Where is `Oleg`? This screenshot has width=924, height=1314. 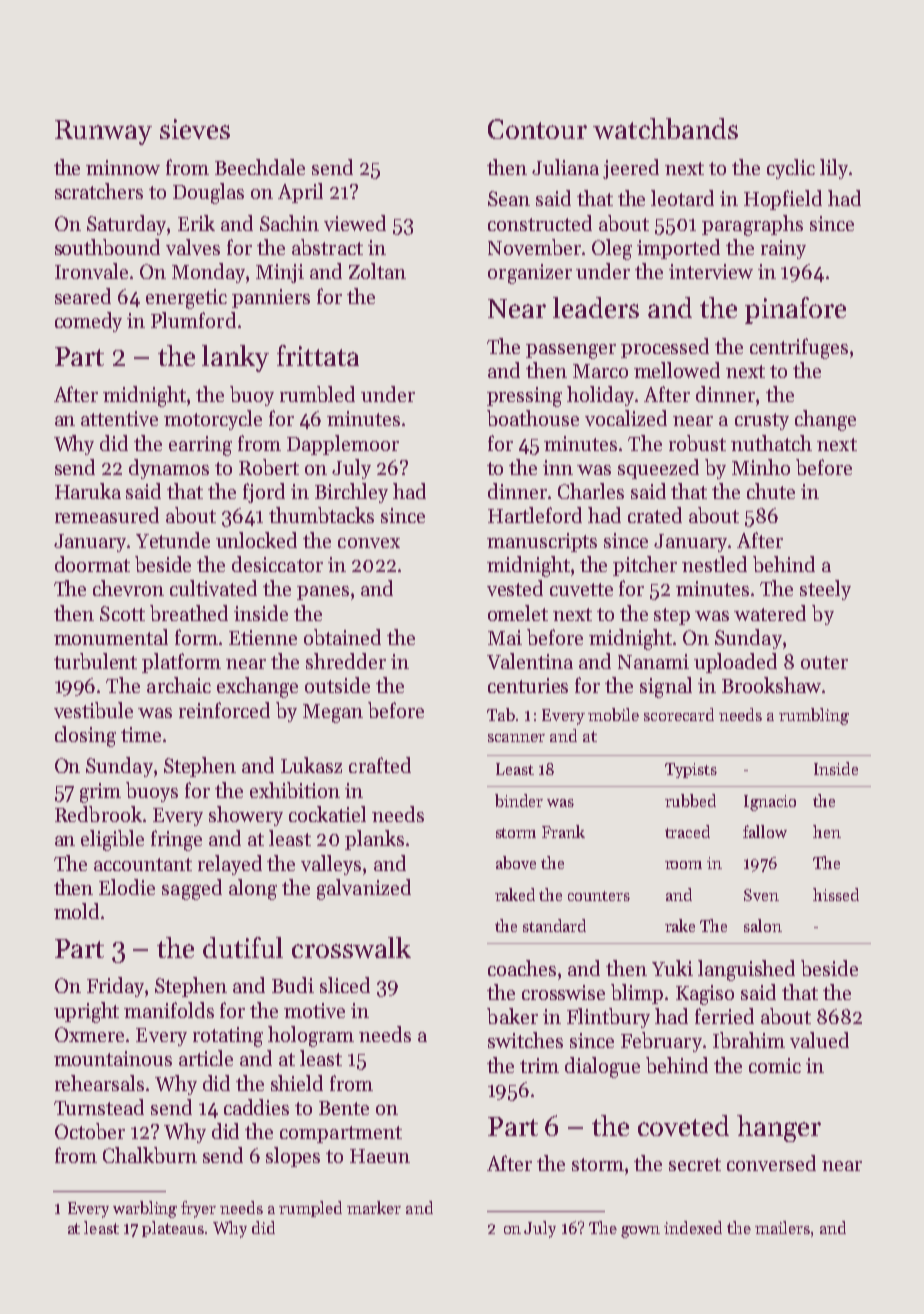 Oleg is located at coordinates (612, 249).
